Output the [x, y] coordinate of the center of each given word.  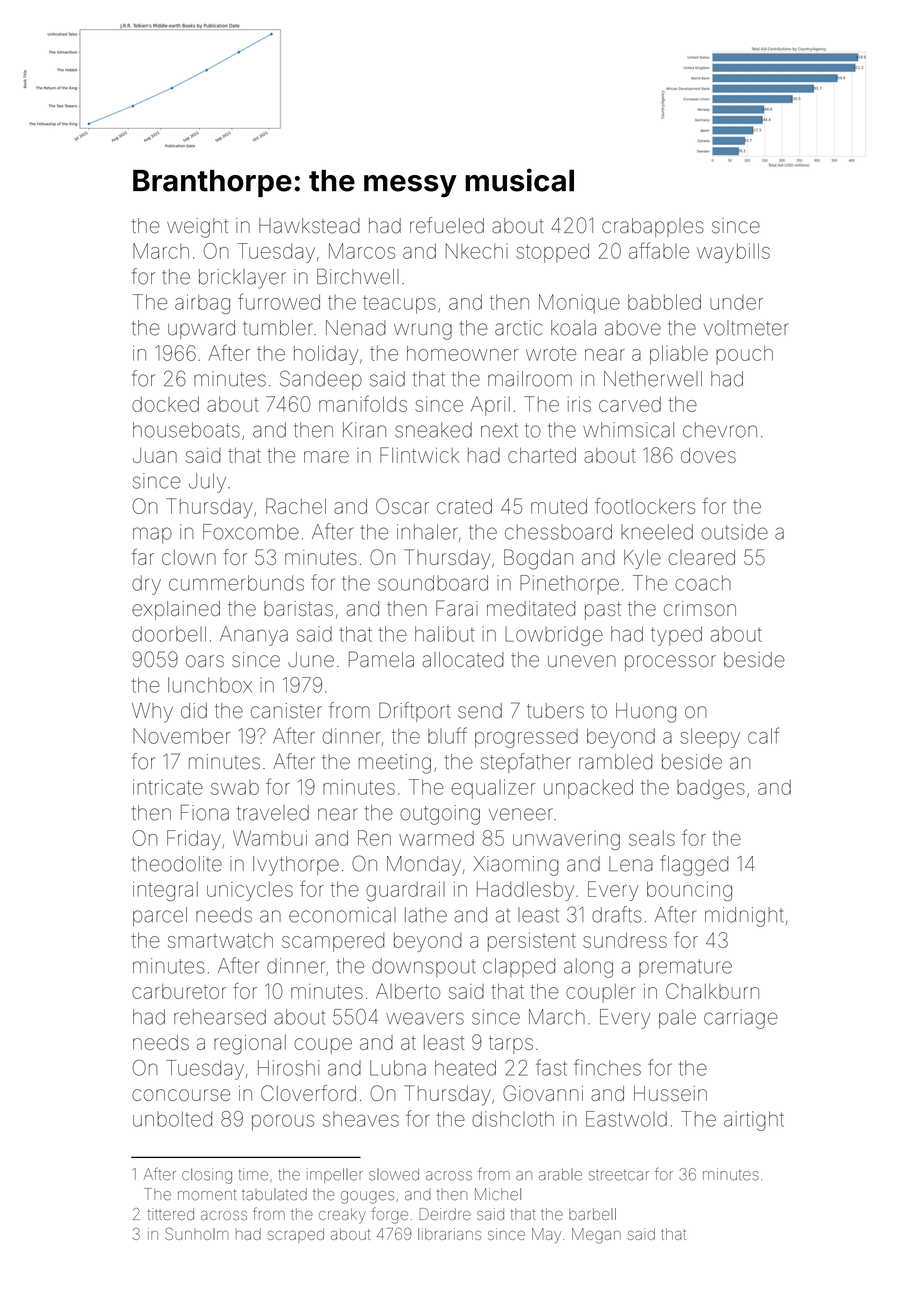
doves [708, 455]
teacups [399, 305]
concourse [181, 1095]
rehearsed [220, 1017]
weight [197, 228]
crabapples [653, 227]
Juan [155, 455]
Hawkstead [309, 226]
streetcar [619, 1175]
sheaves [361, 1119]
